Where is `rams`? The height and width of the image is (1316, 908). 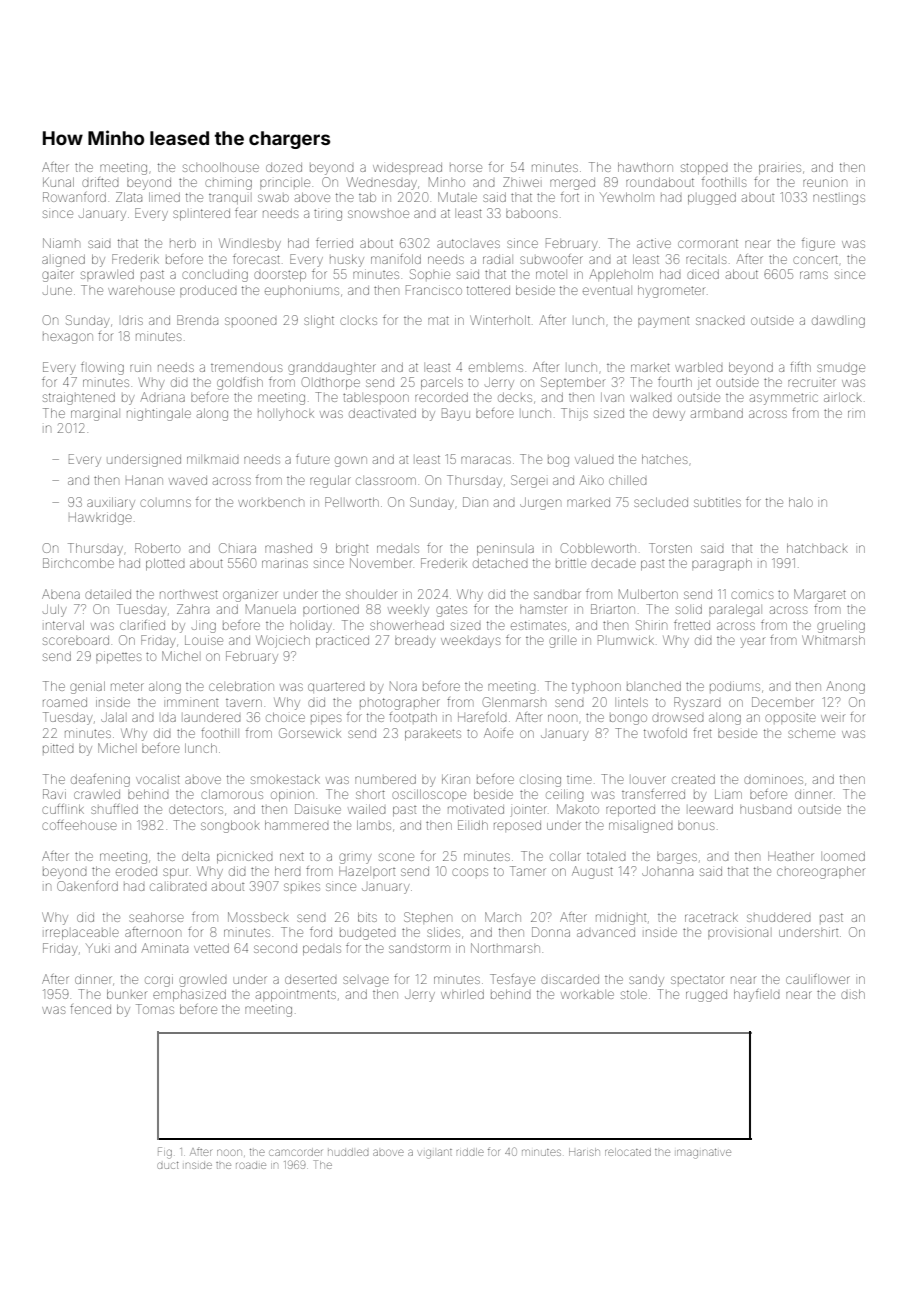
rams is located at coordinates (814, 275).
